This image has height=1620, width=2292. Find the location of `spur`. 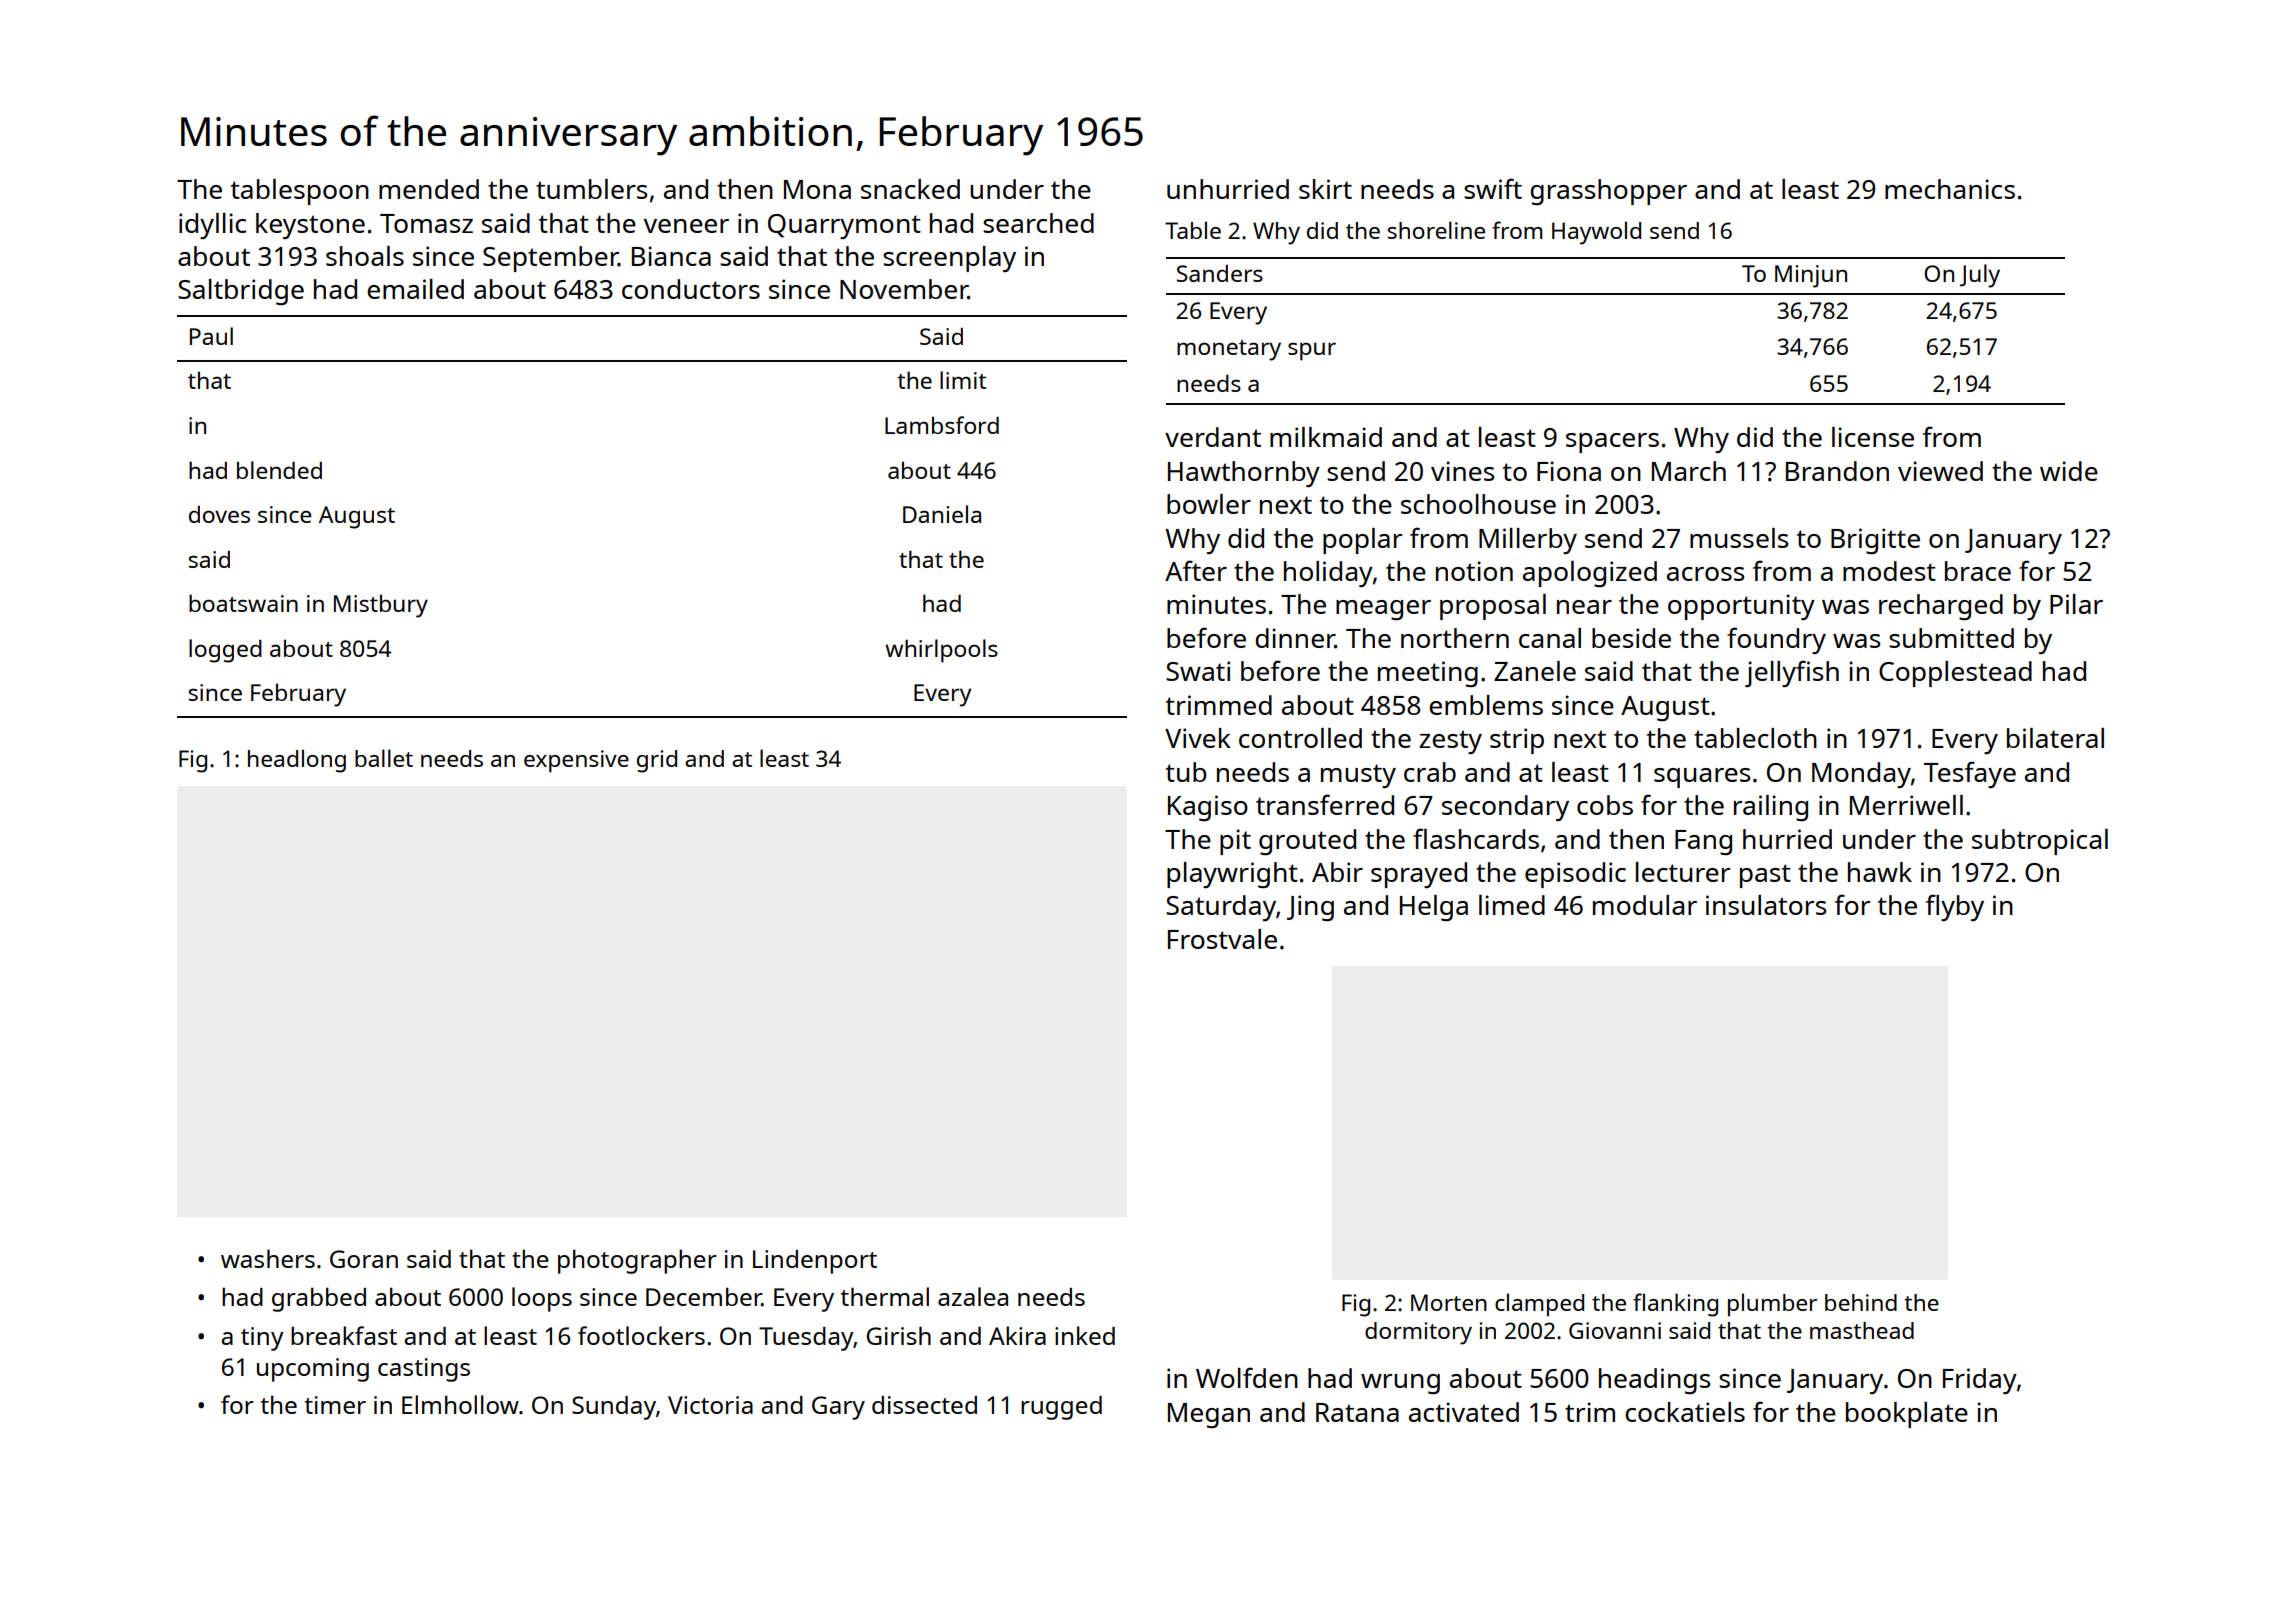

spur is located at coordinates (1312, 351).
